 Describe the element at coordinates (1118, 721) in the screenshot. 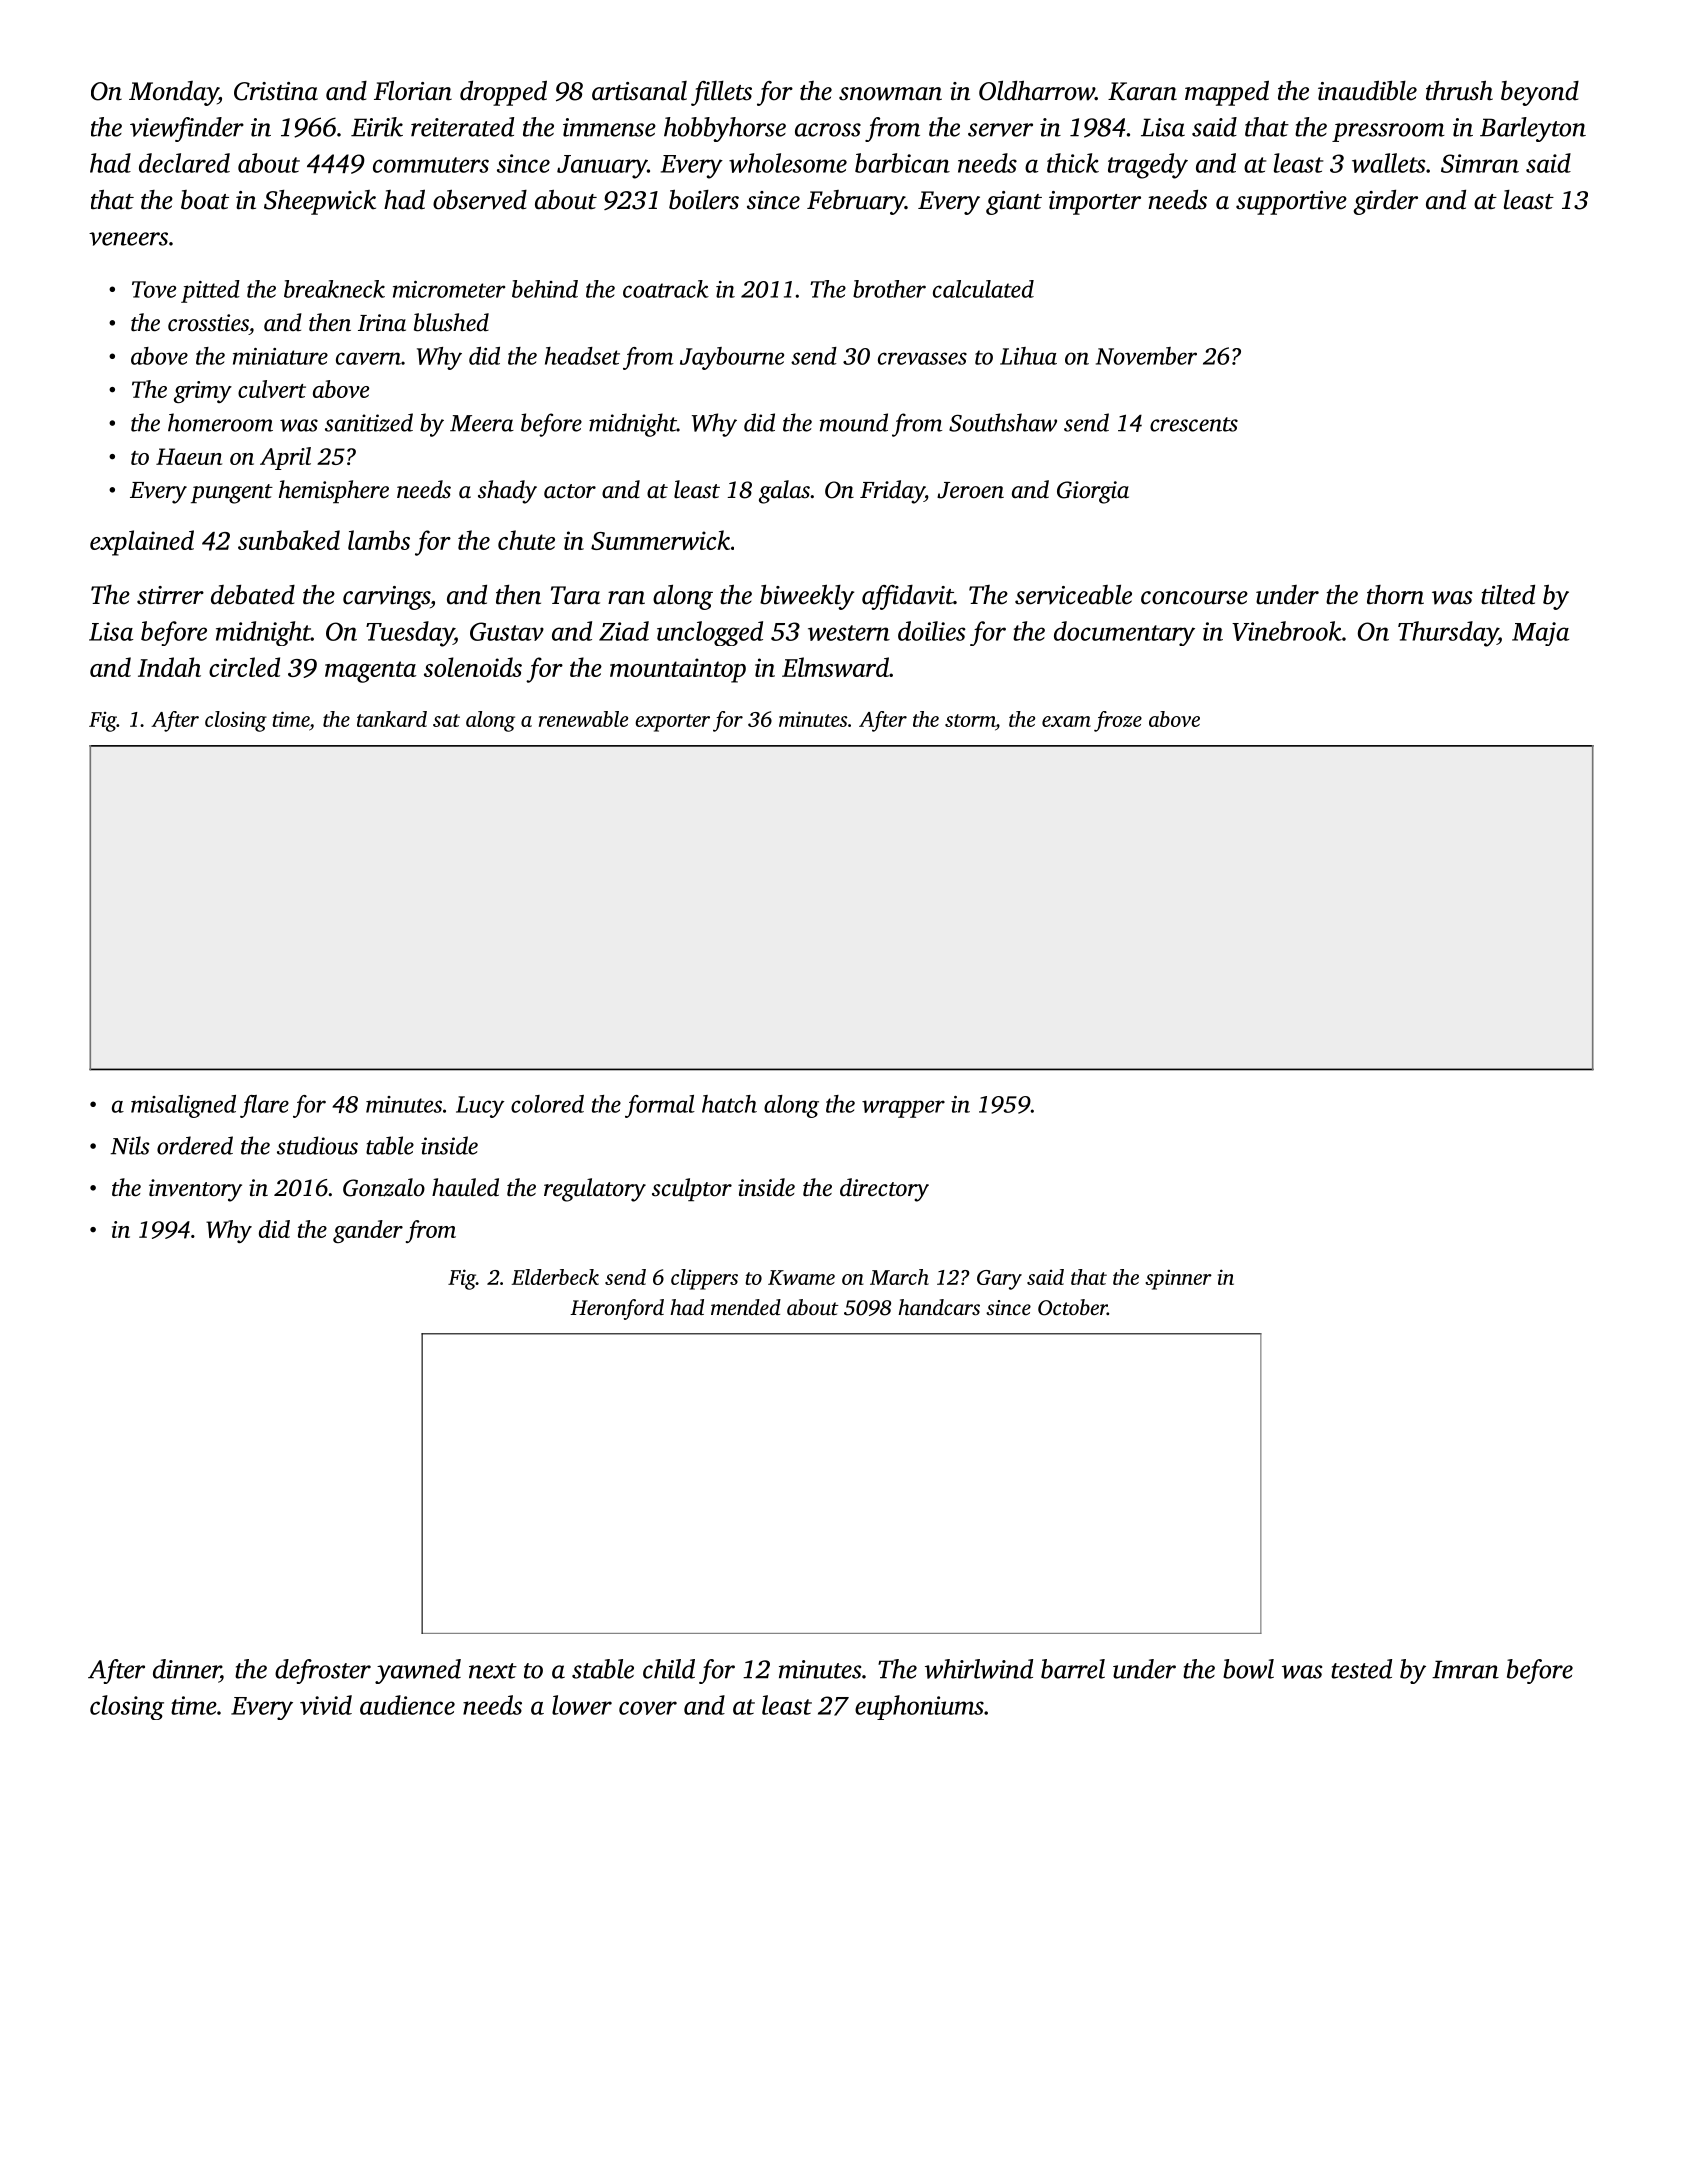

I see `froze` at that location.
